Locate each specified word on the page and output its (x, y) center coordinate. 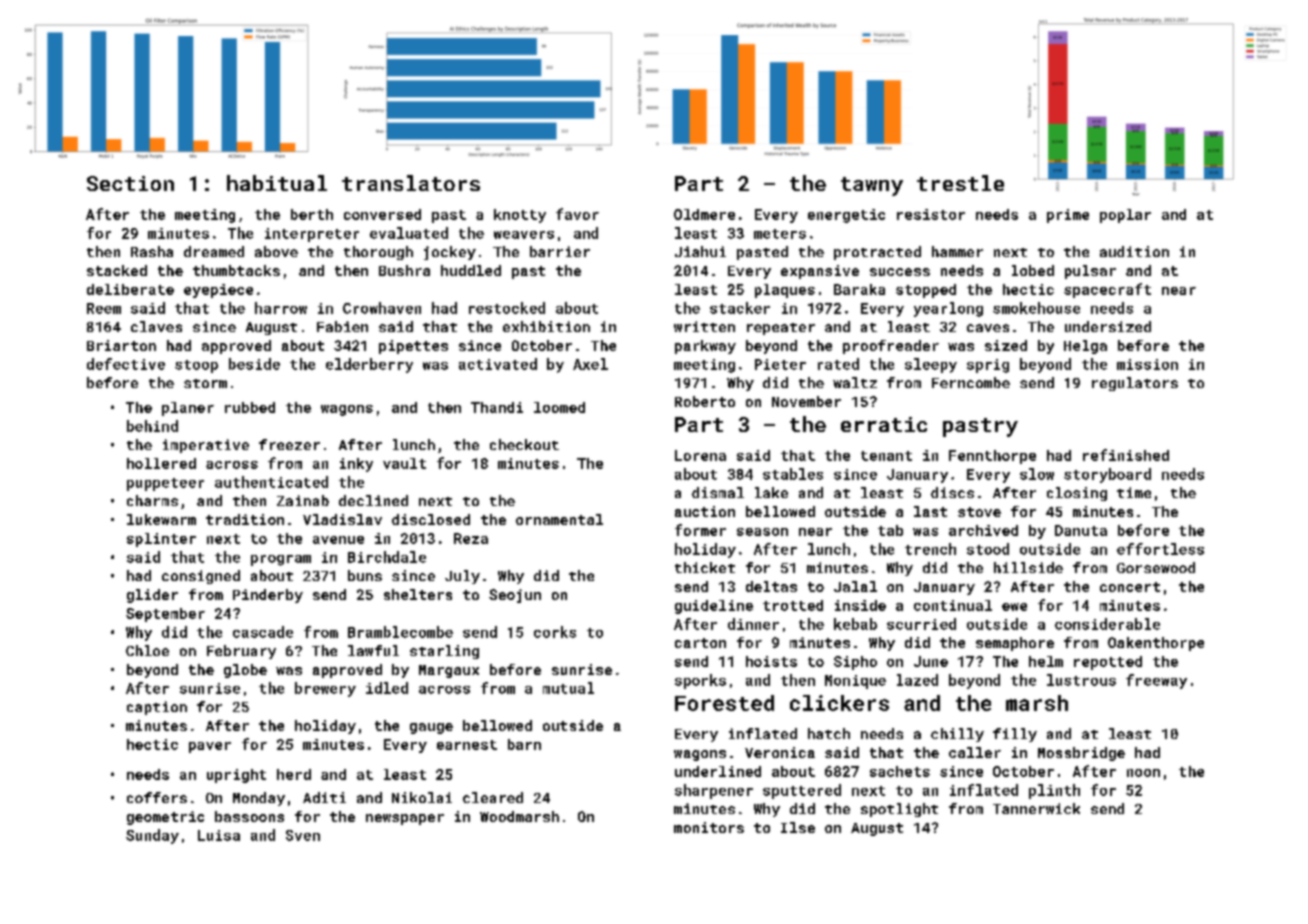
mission (1147, 364)
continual (953, 605)
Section (130, 183)
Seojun (515, 596)
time (1134, 492)
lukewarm (161, 519)
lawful (373, 650)
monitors (709, 827)
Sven (303, 835)
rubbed (250, 407)
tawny (872, 186)
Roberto (705, 401)
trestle (960, 183)
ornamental (559, 519)
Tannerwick (1036, 808)
